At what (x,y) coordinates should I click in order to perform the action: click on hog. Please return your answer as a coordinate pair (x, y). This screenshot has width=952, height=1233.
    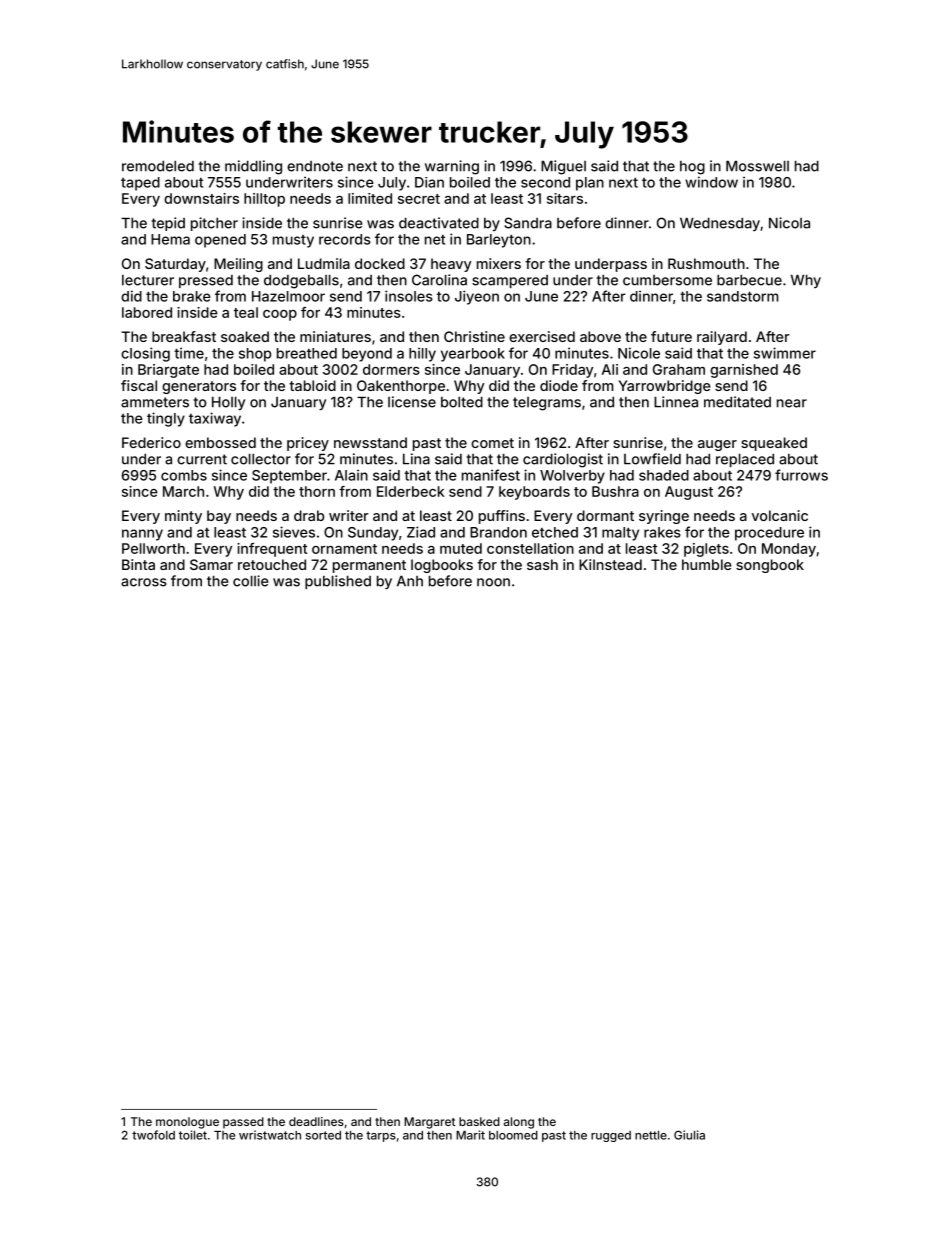
    Looking at the image, I should click on (692, 168).
